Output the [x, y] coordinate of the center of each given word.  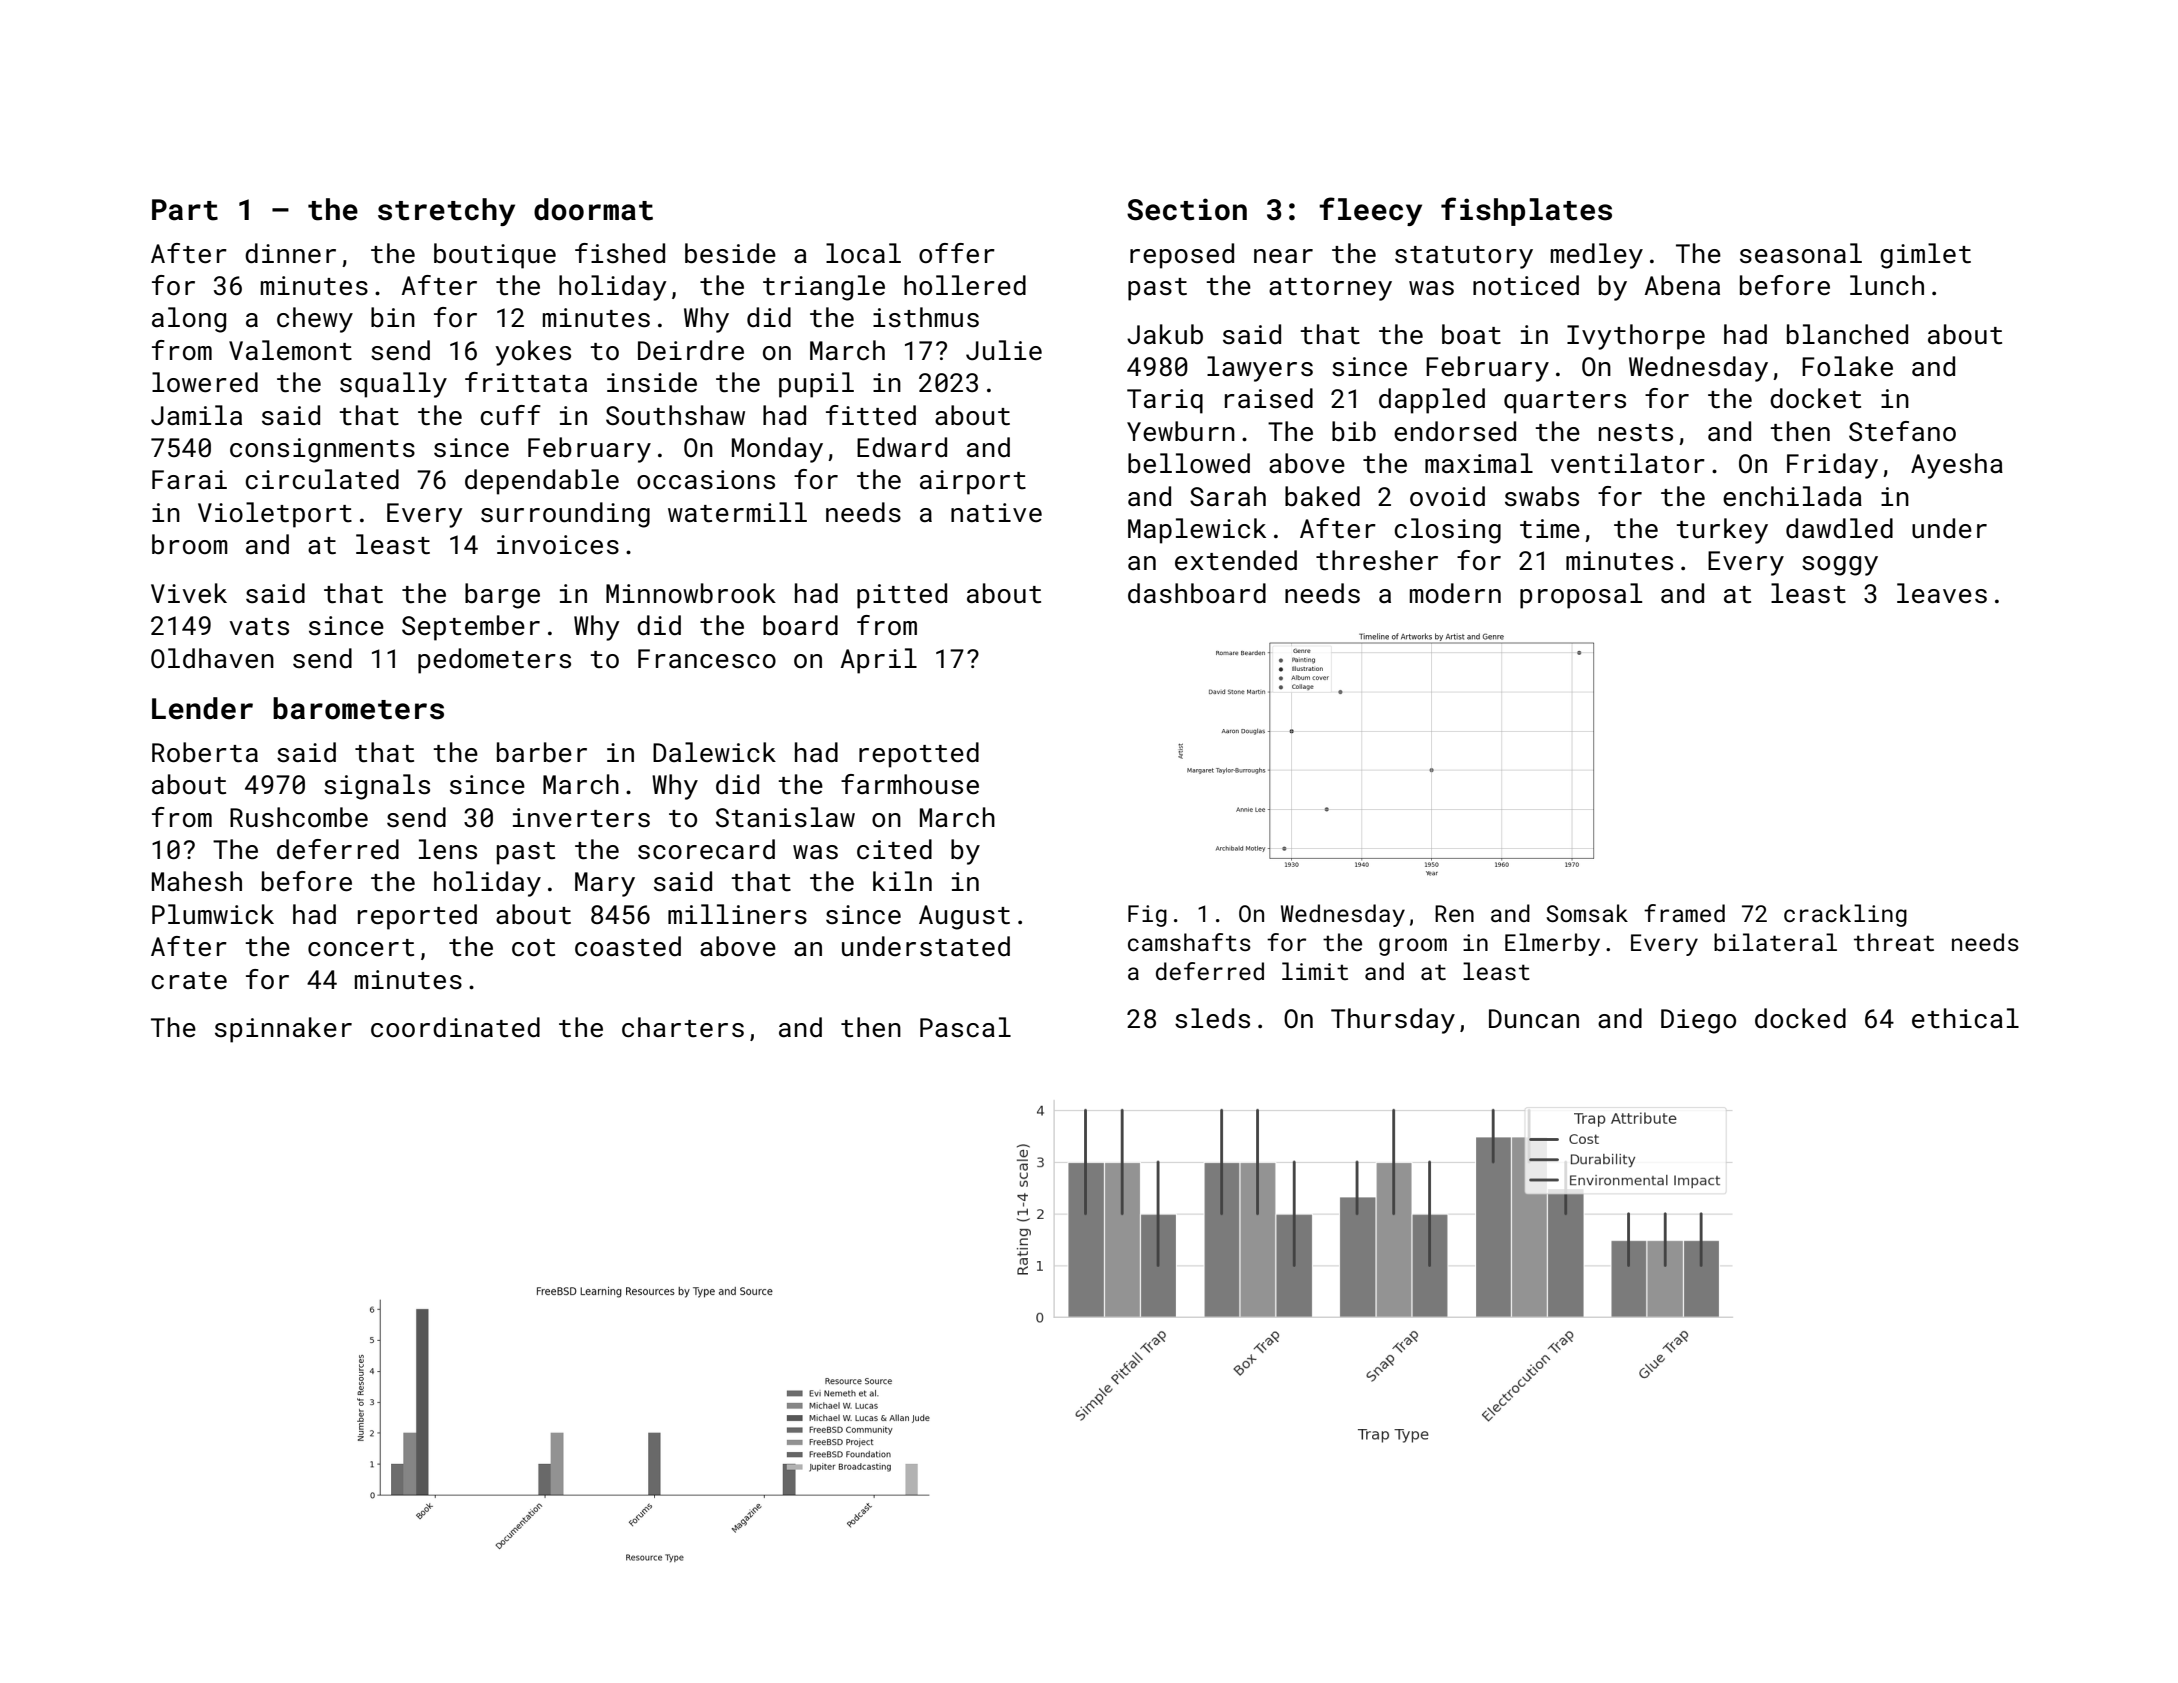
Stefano [1902, 431]
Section [1187, 209]
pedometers [494, 661]
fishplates [1526, 211]
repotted [919, 755]
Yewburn [1181, 431]
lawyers [1260, 369]
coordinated [455, 1027]
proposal [1581, 596]
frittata [526, 382]
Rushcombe [299, 817]
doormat [593, 209]
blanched [1847, 334]
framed [1684, 913]
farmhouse [910, 784]
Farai [189, 479]
